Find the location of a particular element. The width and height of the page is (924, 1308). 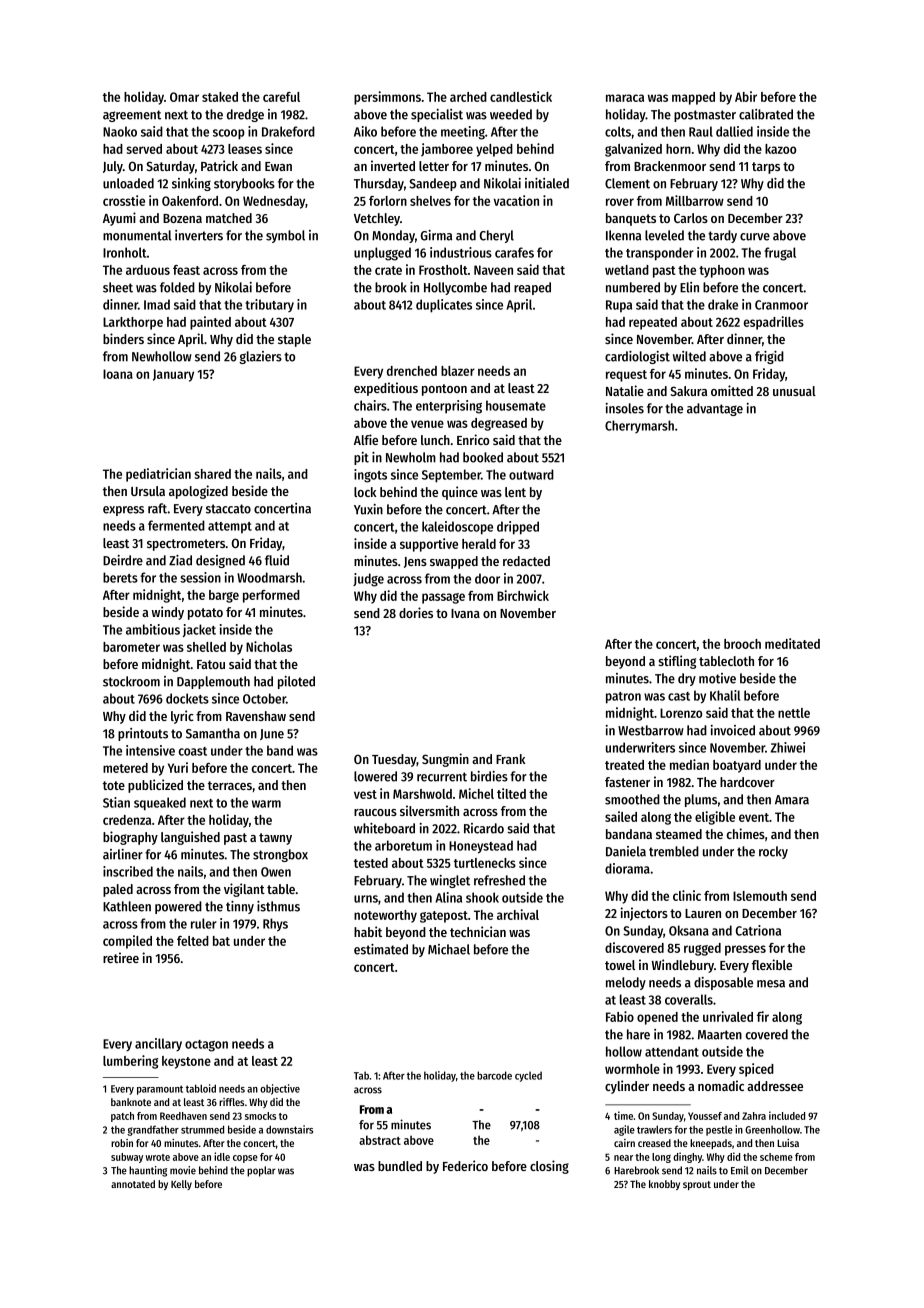

symbol is located at coordinates (285, 236).
